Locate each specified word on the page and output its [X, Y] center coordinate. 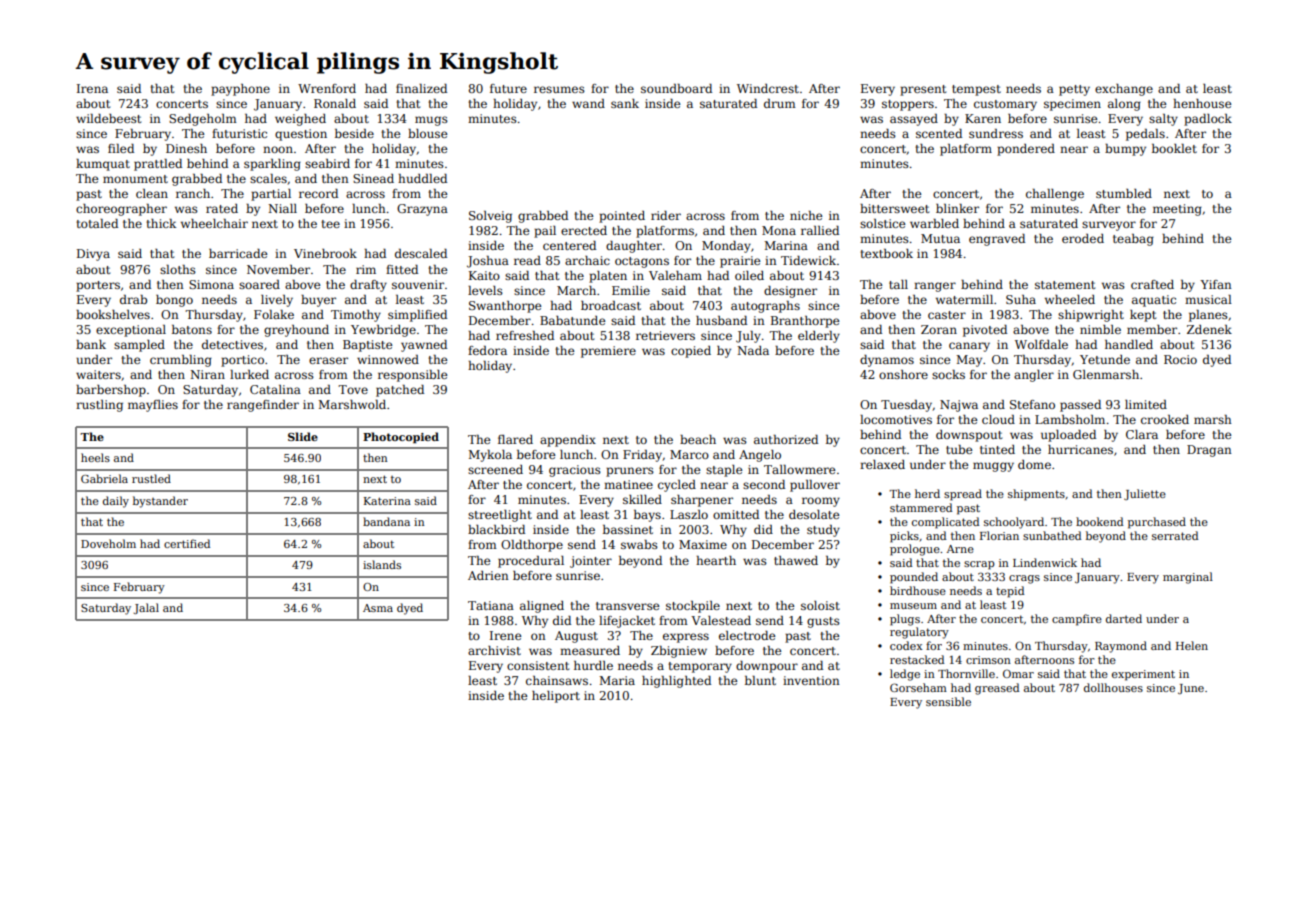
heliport [556, 697]
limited [1146, 404]
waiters [98, 374]
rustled [151, 478]
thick [161, 223]
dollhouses [1113, 687]
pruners [630, 472]
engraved [997, 240]
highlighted [676, 682]
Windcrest [768, 88]
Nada [753, 350]
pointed [622, 217]
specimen [1072, 105]
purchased [1157, 523]
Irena [92, 88]
